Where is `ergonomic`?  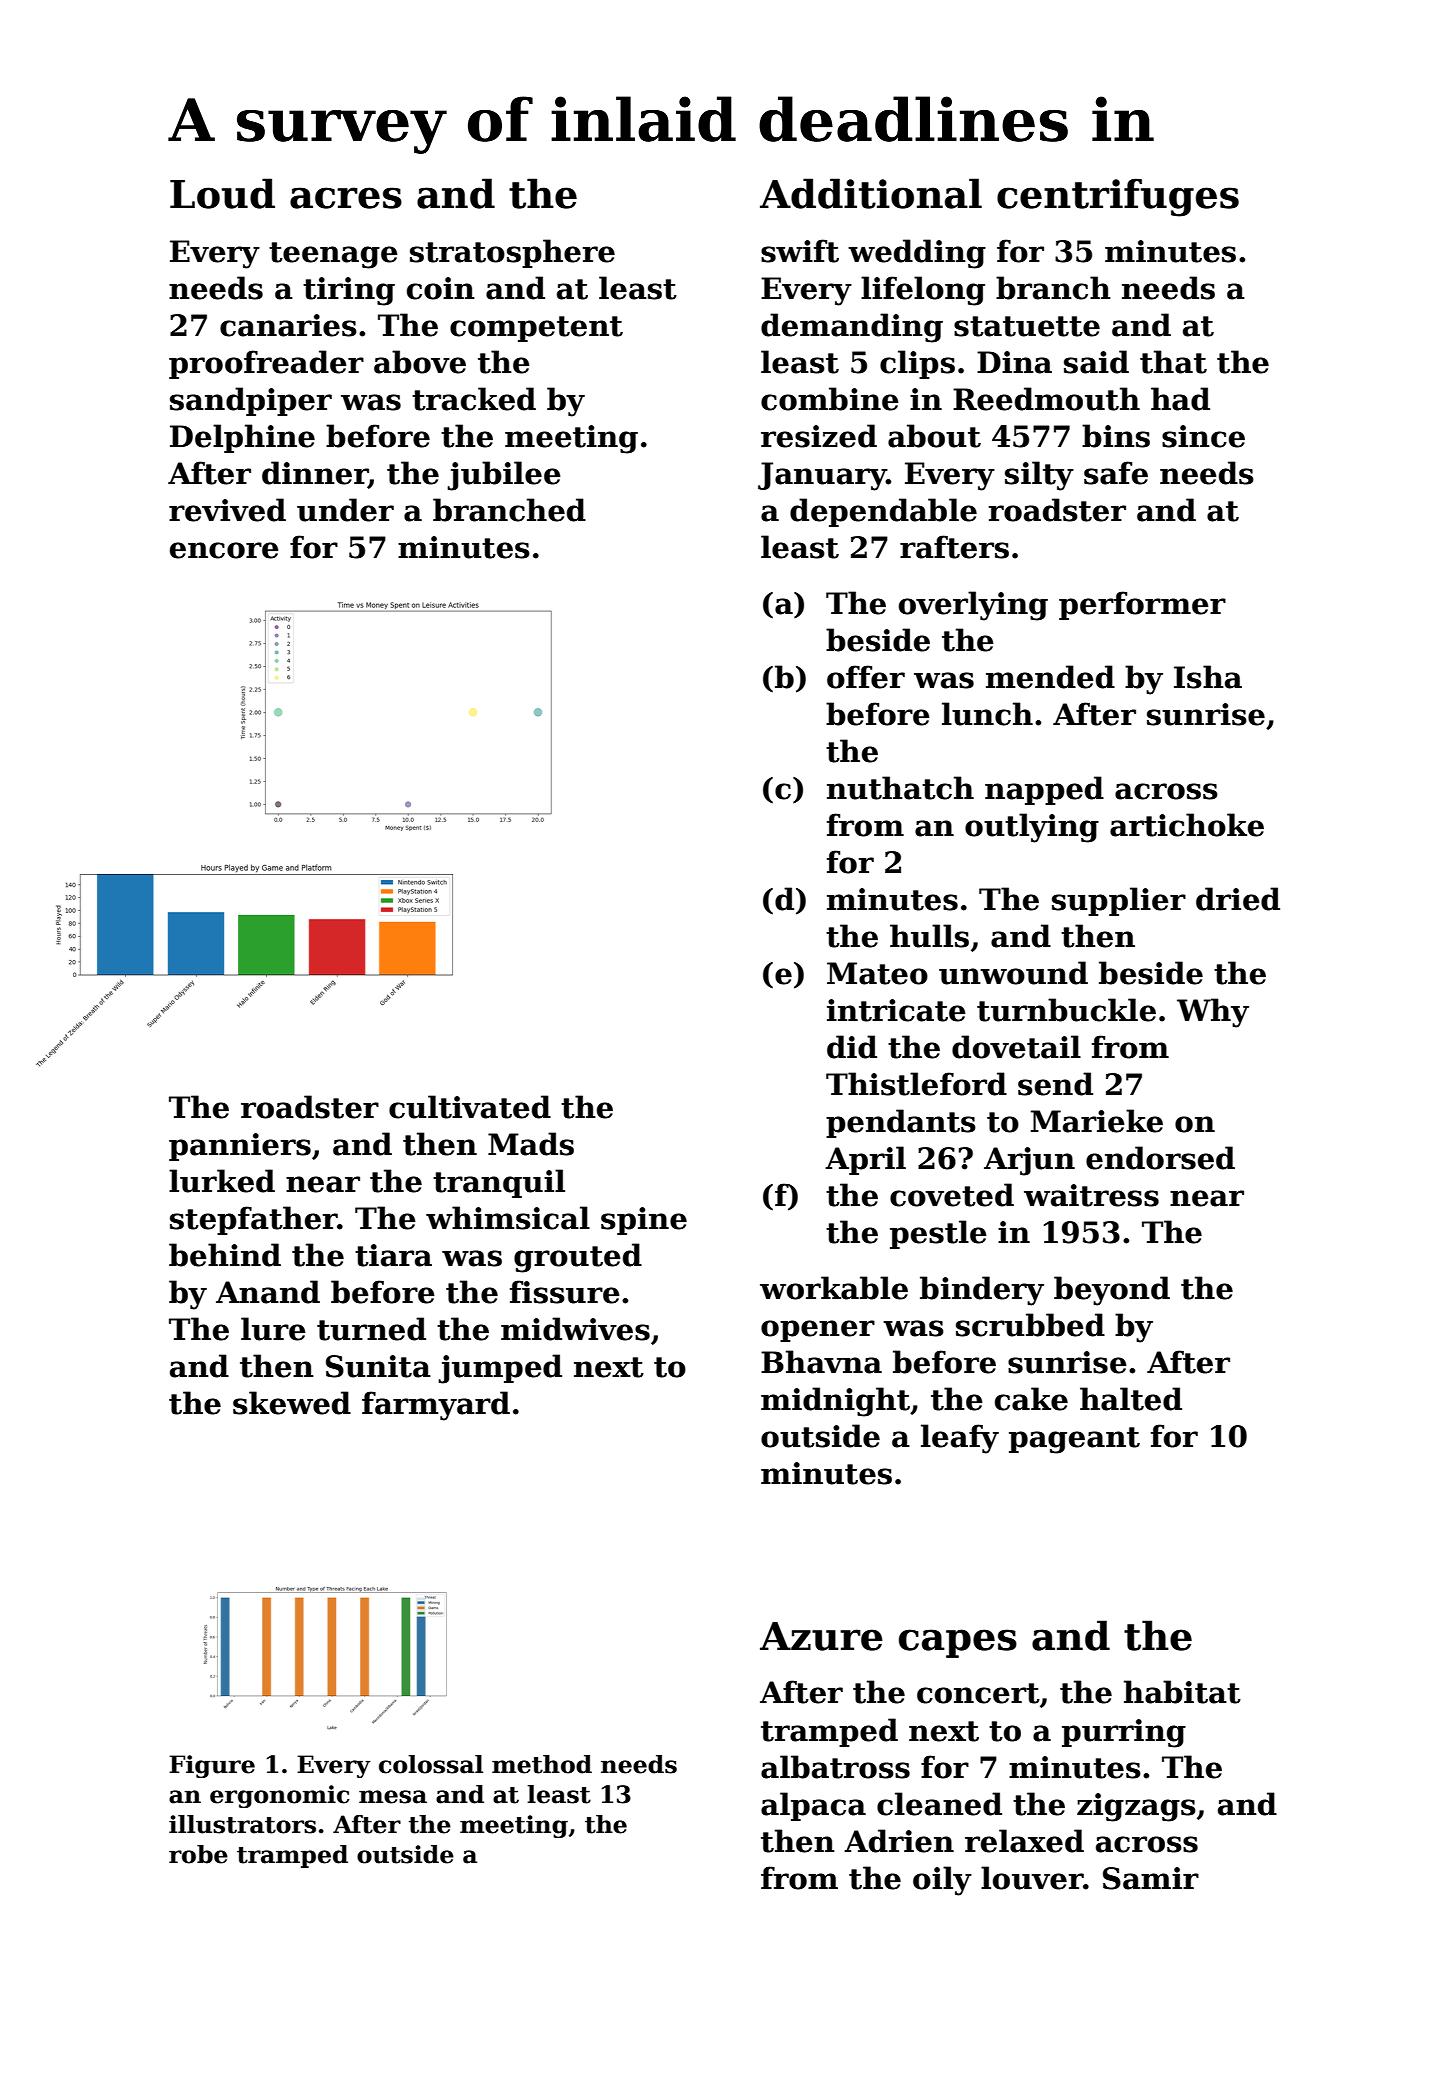 ergonomic is located at coordinates (280, 1796).
